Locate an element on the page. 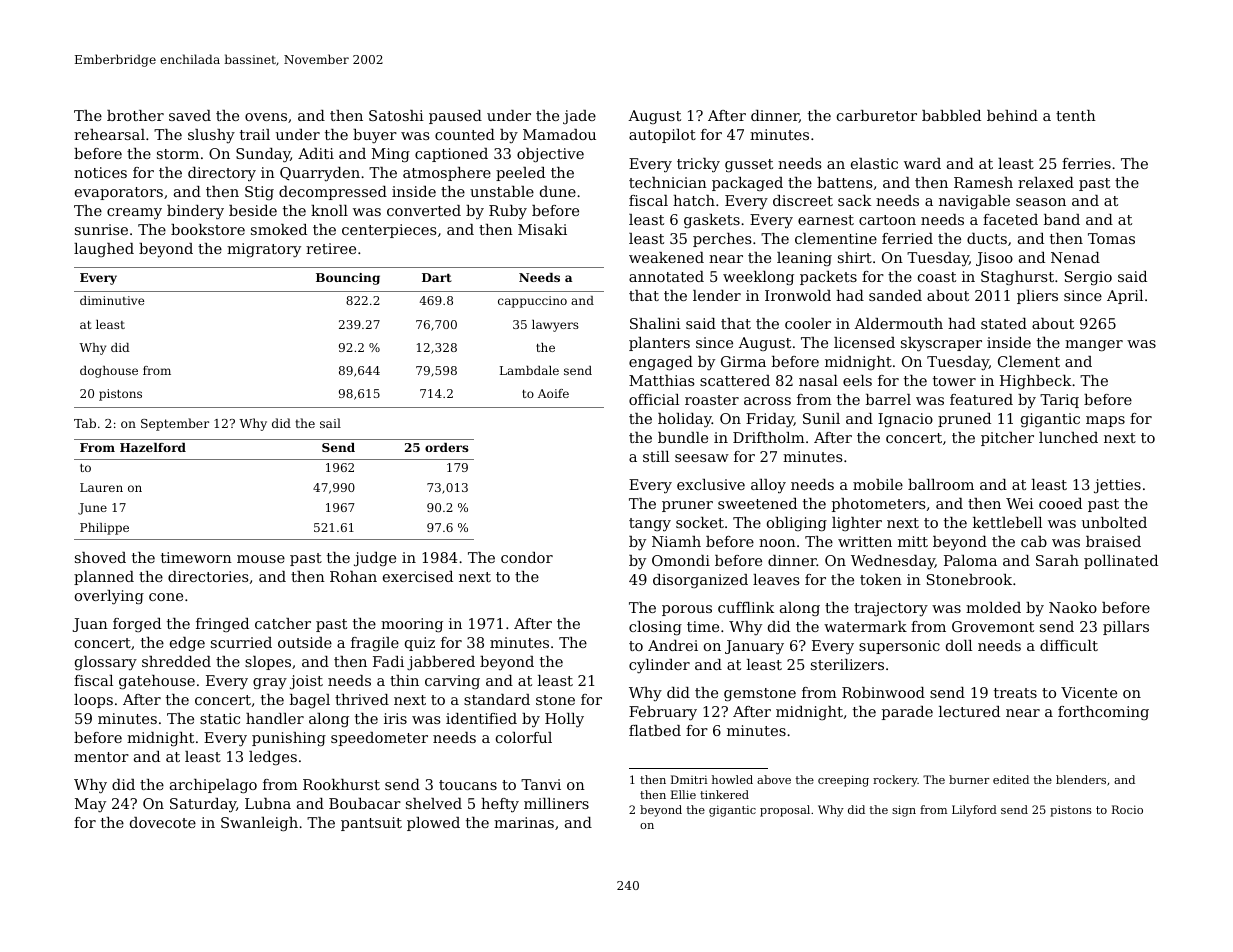 The height and width of the image is (952, 1233). babbled is located at coordinates (951, 115).
